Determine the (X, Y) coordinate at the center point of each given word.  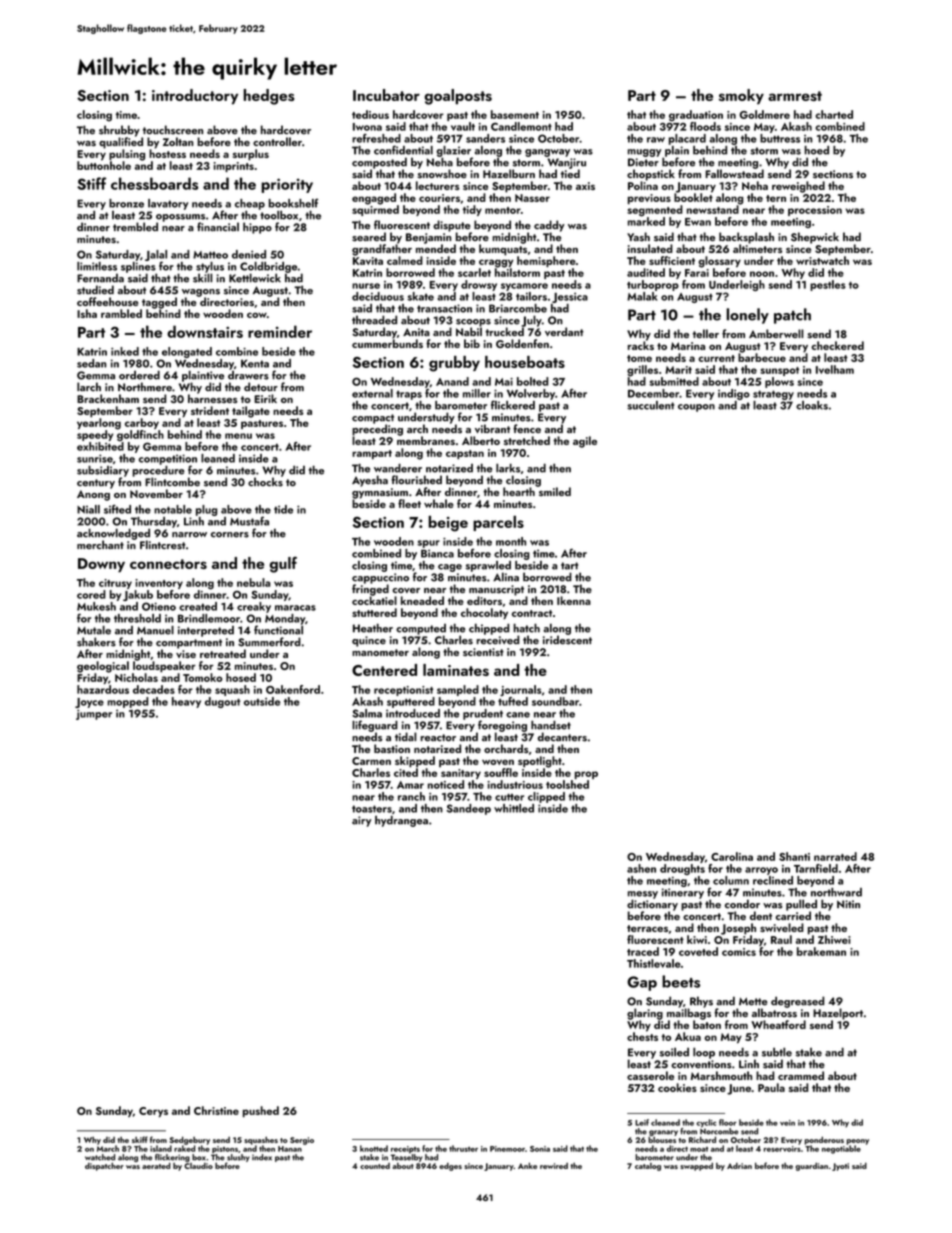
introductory (195, 97)
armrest (795, 96)
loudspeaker (164, 667)
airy (361, 821)
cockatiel (374, 600)
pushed (261, 1111)
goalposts (458, 97)
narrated (835, 856)
